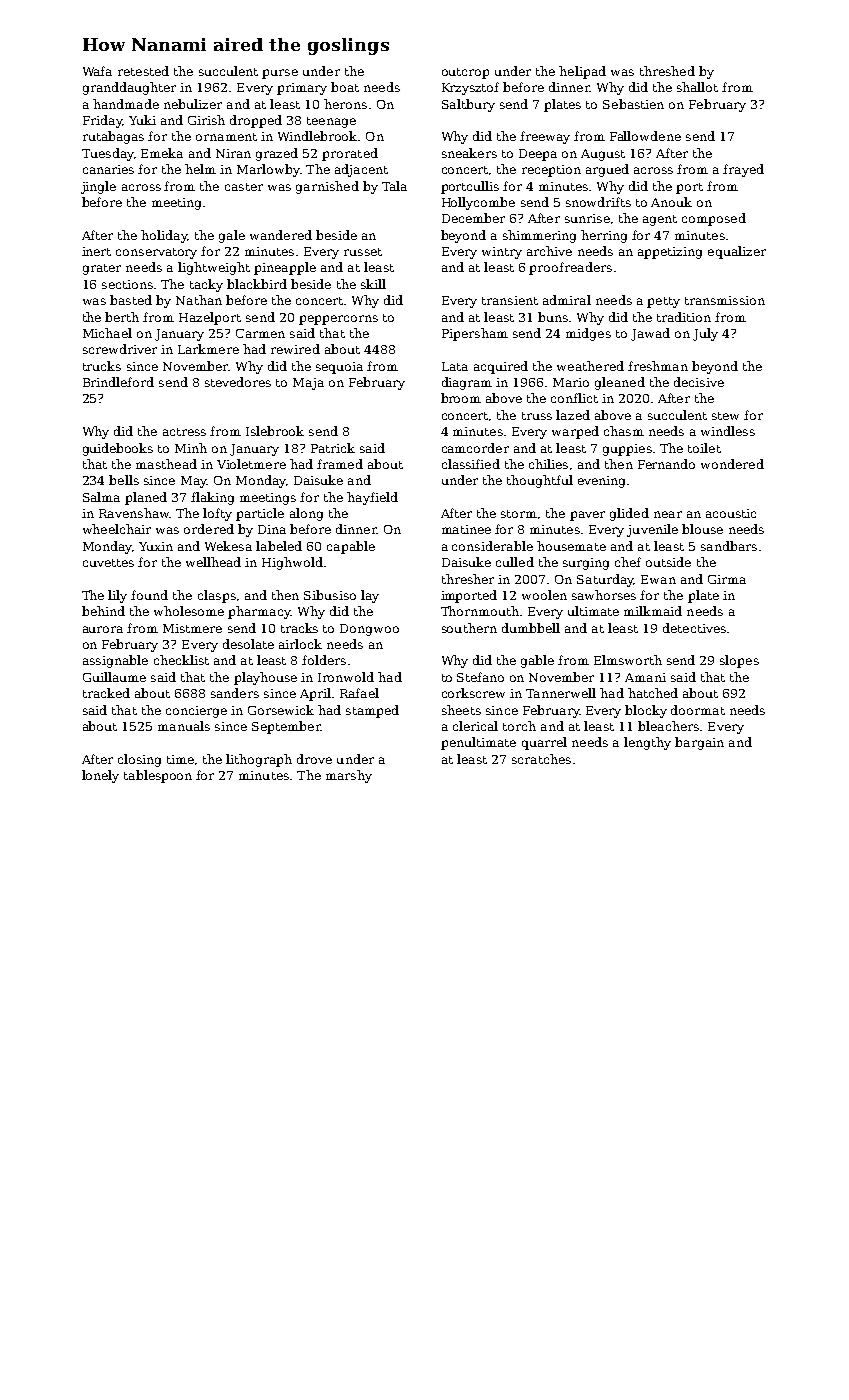 This document has height=1400, width=849. What do you see at coordinates (115, 661) in the document?
I see `assignable` at bounding box center [115, 661].
